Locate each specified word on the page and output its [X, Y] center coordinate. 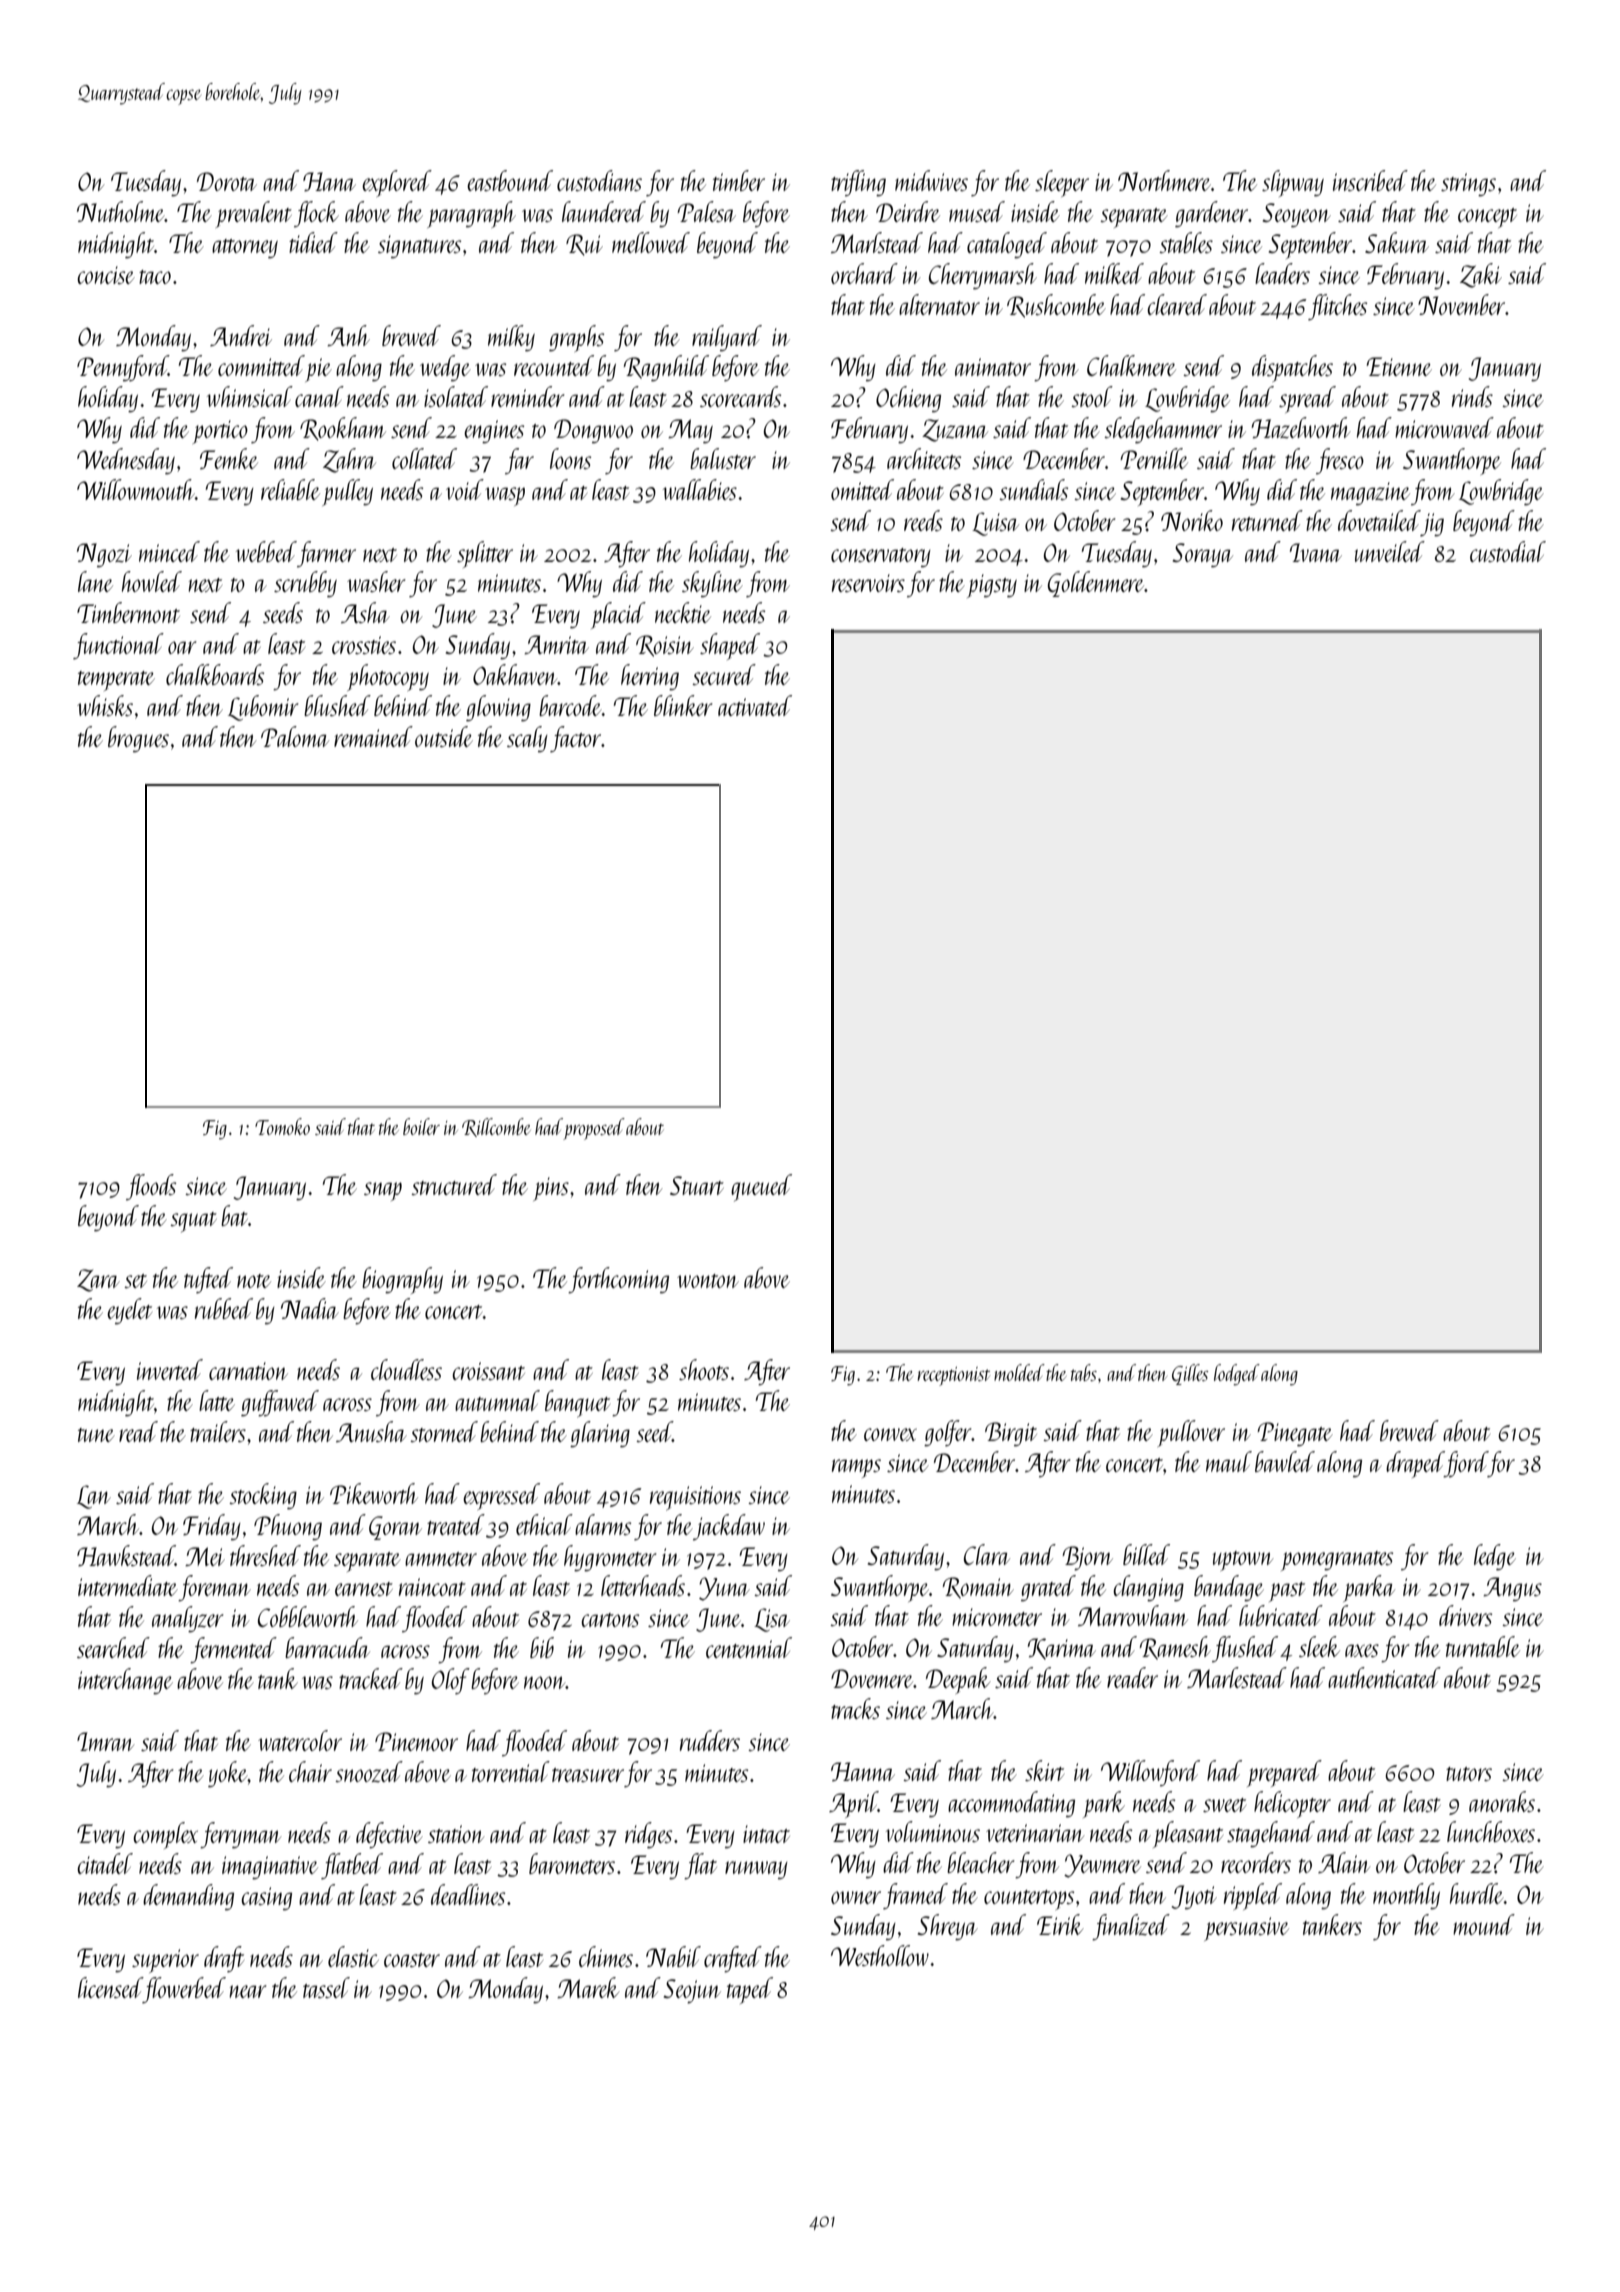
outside [444, 736]
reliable [290, 489]
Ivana [1316, 552]
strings [1468, 185]
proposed [594, 1129]
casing [266, 1899]
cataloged [1007, 245]
